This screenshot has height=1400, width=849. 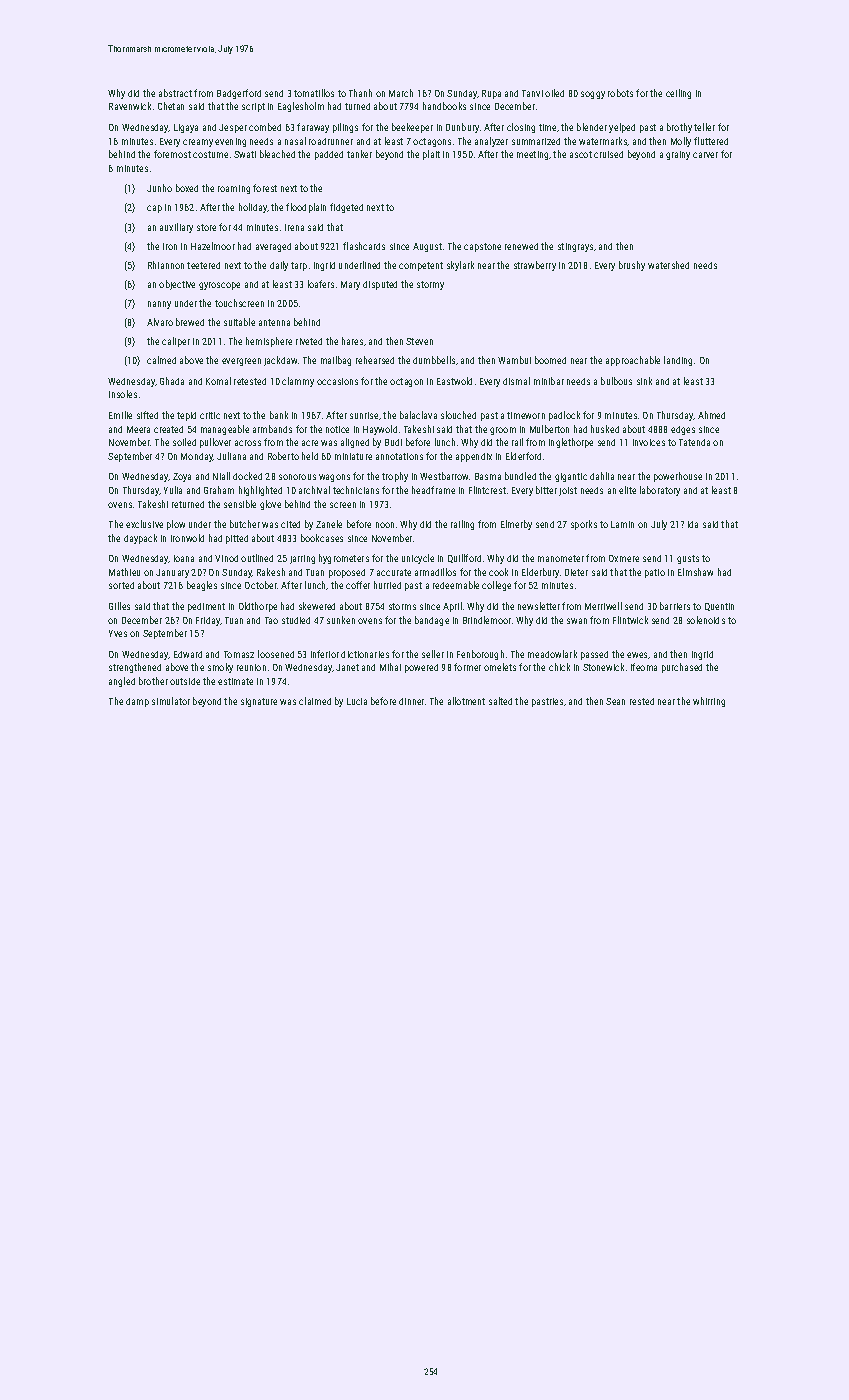 I want to click on Sean, so click(x=615, y=701).
